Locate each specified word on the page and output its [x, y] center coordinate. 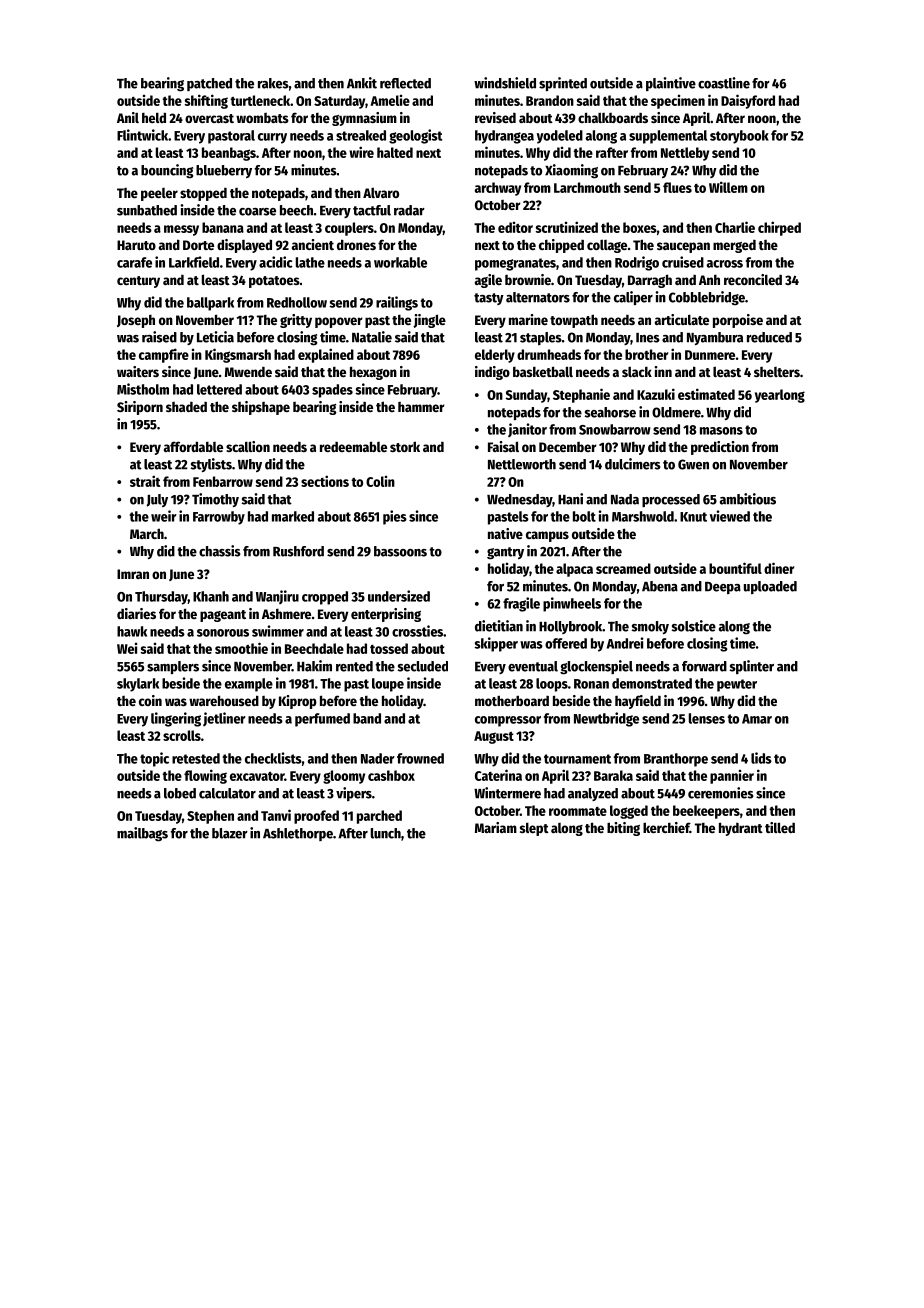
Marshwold [643, 516]
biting [623, 829]
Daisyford [748, 101]
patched [209, 84]
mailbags [142, 834]
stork [405, 446]
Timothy [215, 500]
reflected [405, 83]
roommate [578, 811]
